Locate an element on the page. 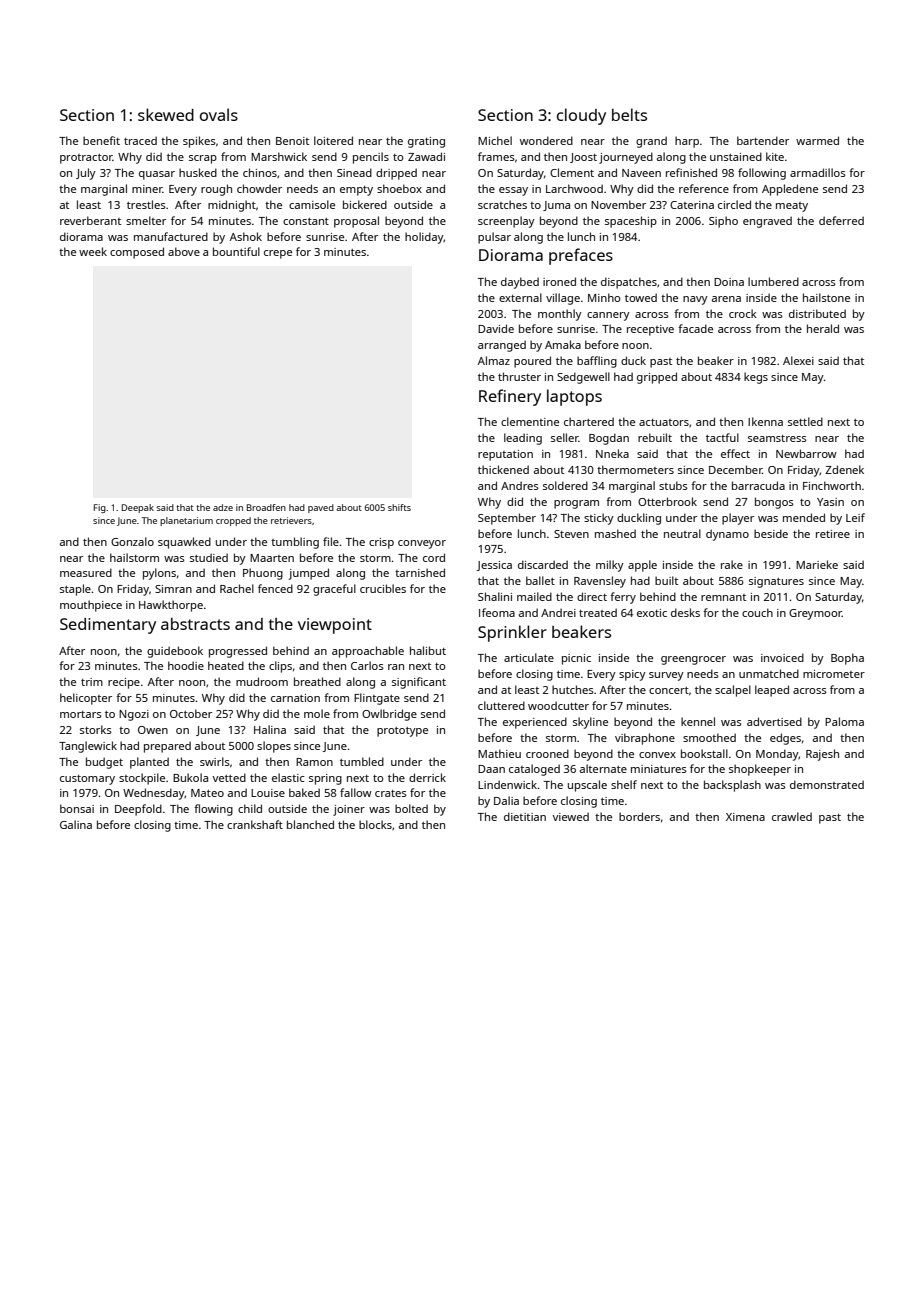 The width and height of the page is (924, 1308). Mateo is located at coordinates (207, 793).
